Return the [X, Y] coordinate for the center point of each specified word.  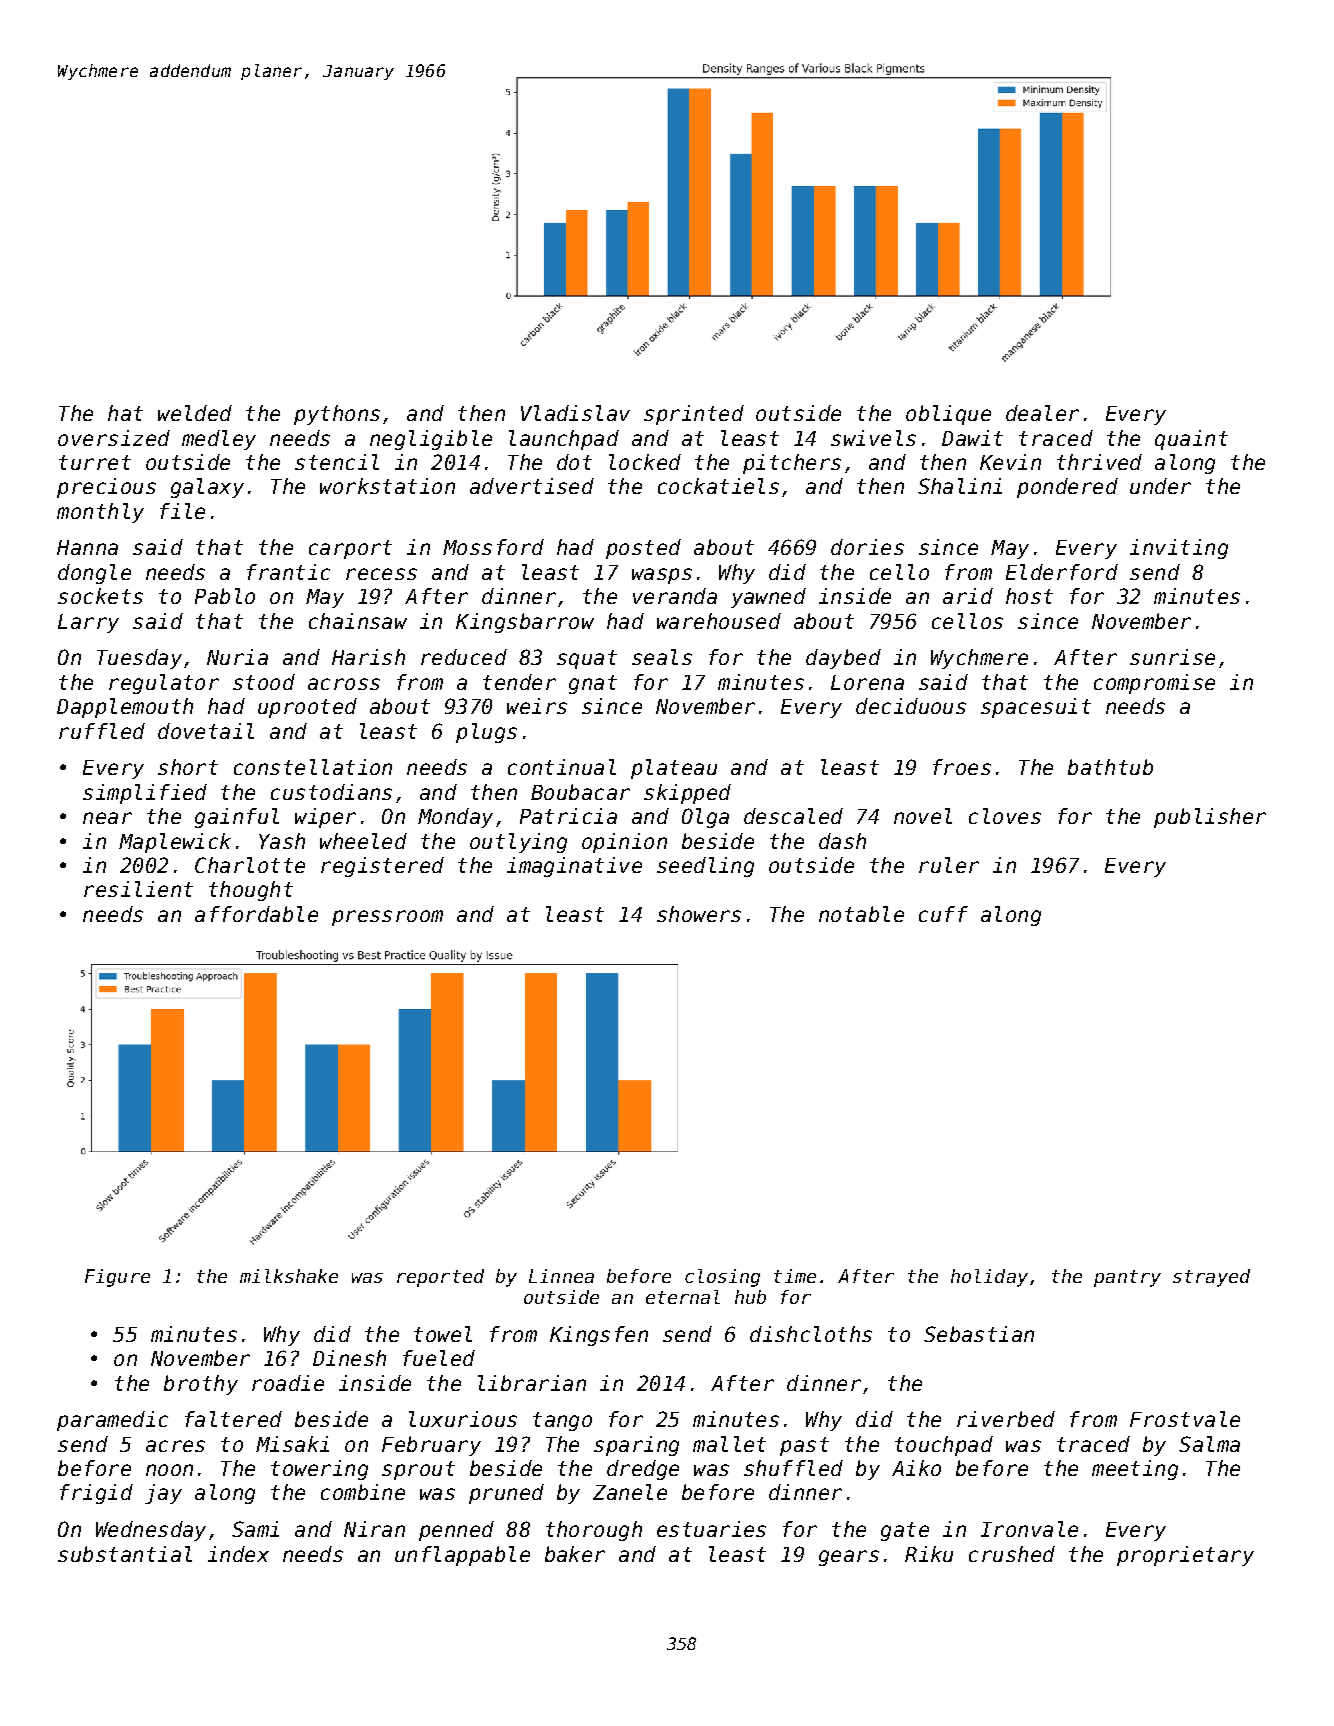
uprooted [307, 708]
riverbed [1006, 1419]
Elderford [1062, 572]
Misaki [292, 1444]
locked [645, 462]
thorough [594, 1531]
